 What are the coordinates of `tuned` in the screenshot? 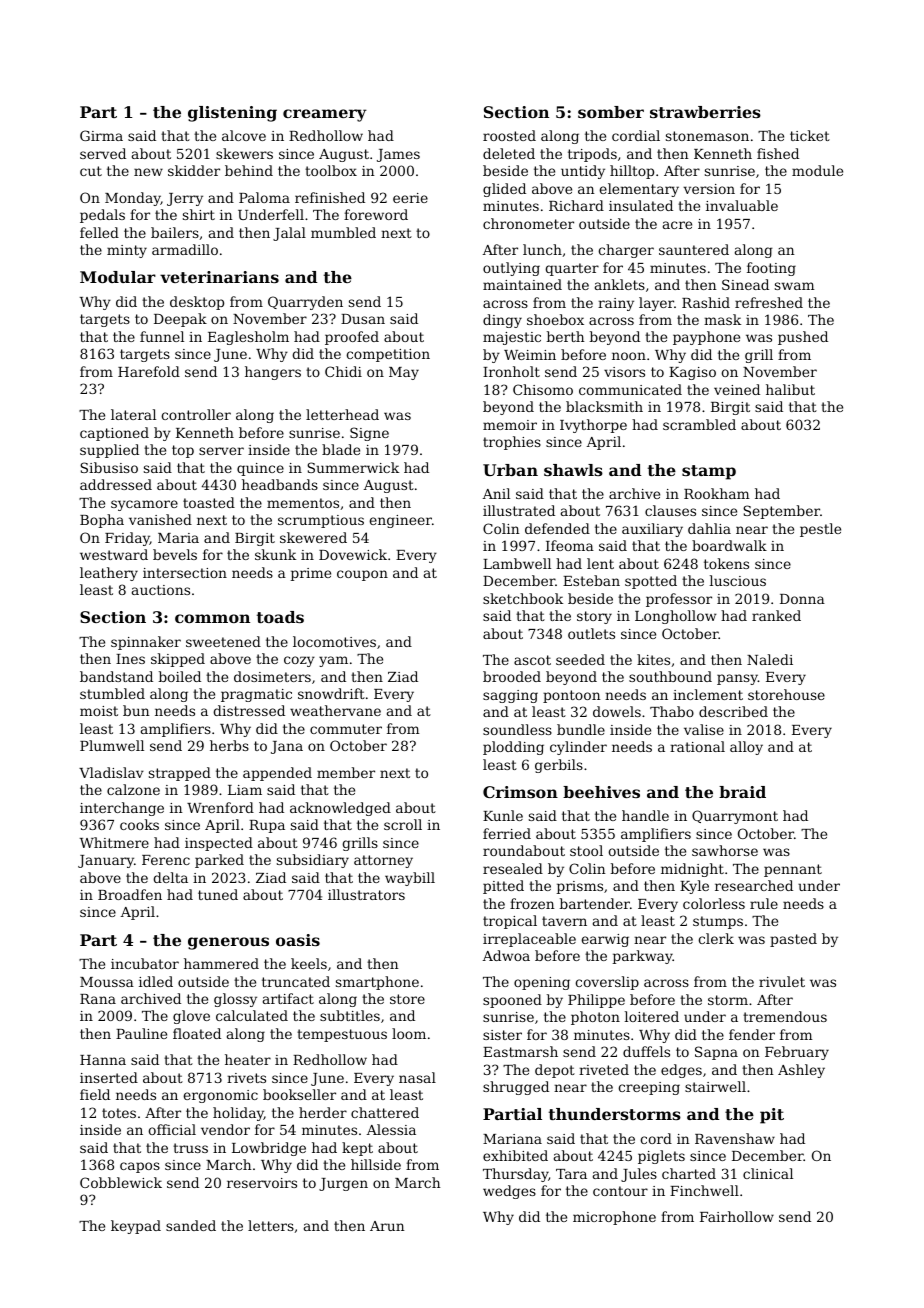 It's located at (218, 894).
